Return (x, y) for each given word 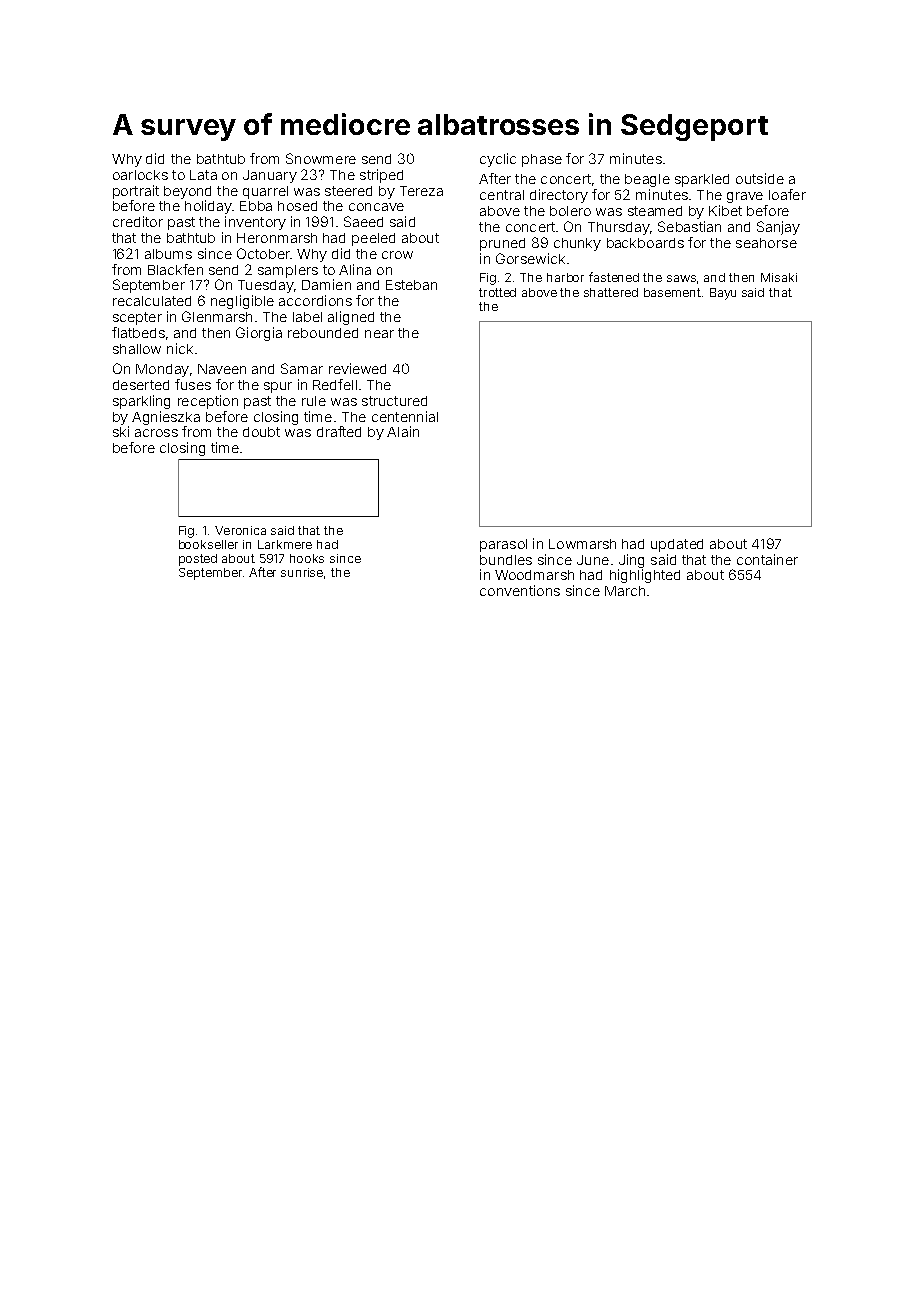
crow (397, 255)
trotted (497, 292)
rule (314, 401)
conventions (520, 590)
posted (198, 560)
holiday (208, 207)
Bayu (723, 294)
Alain (403, 431)
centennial (405, 416)
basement (672, 292)
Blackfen (175, 269)
